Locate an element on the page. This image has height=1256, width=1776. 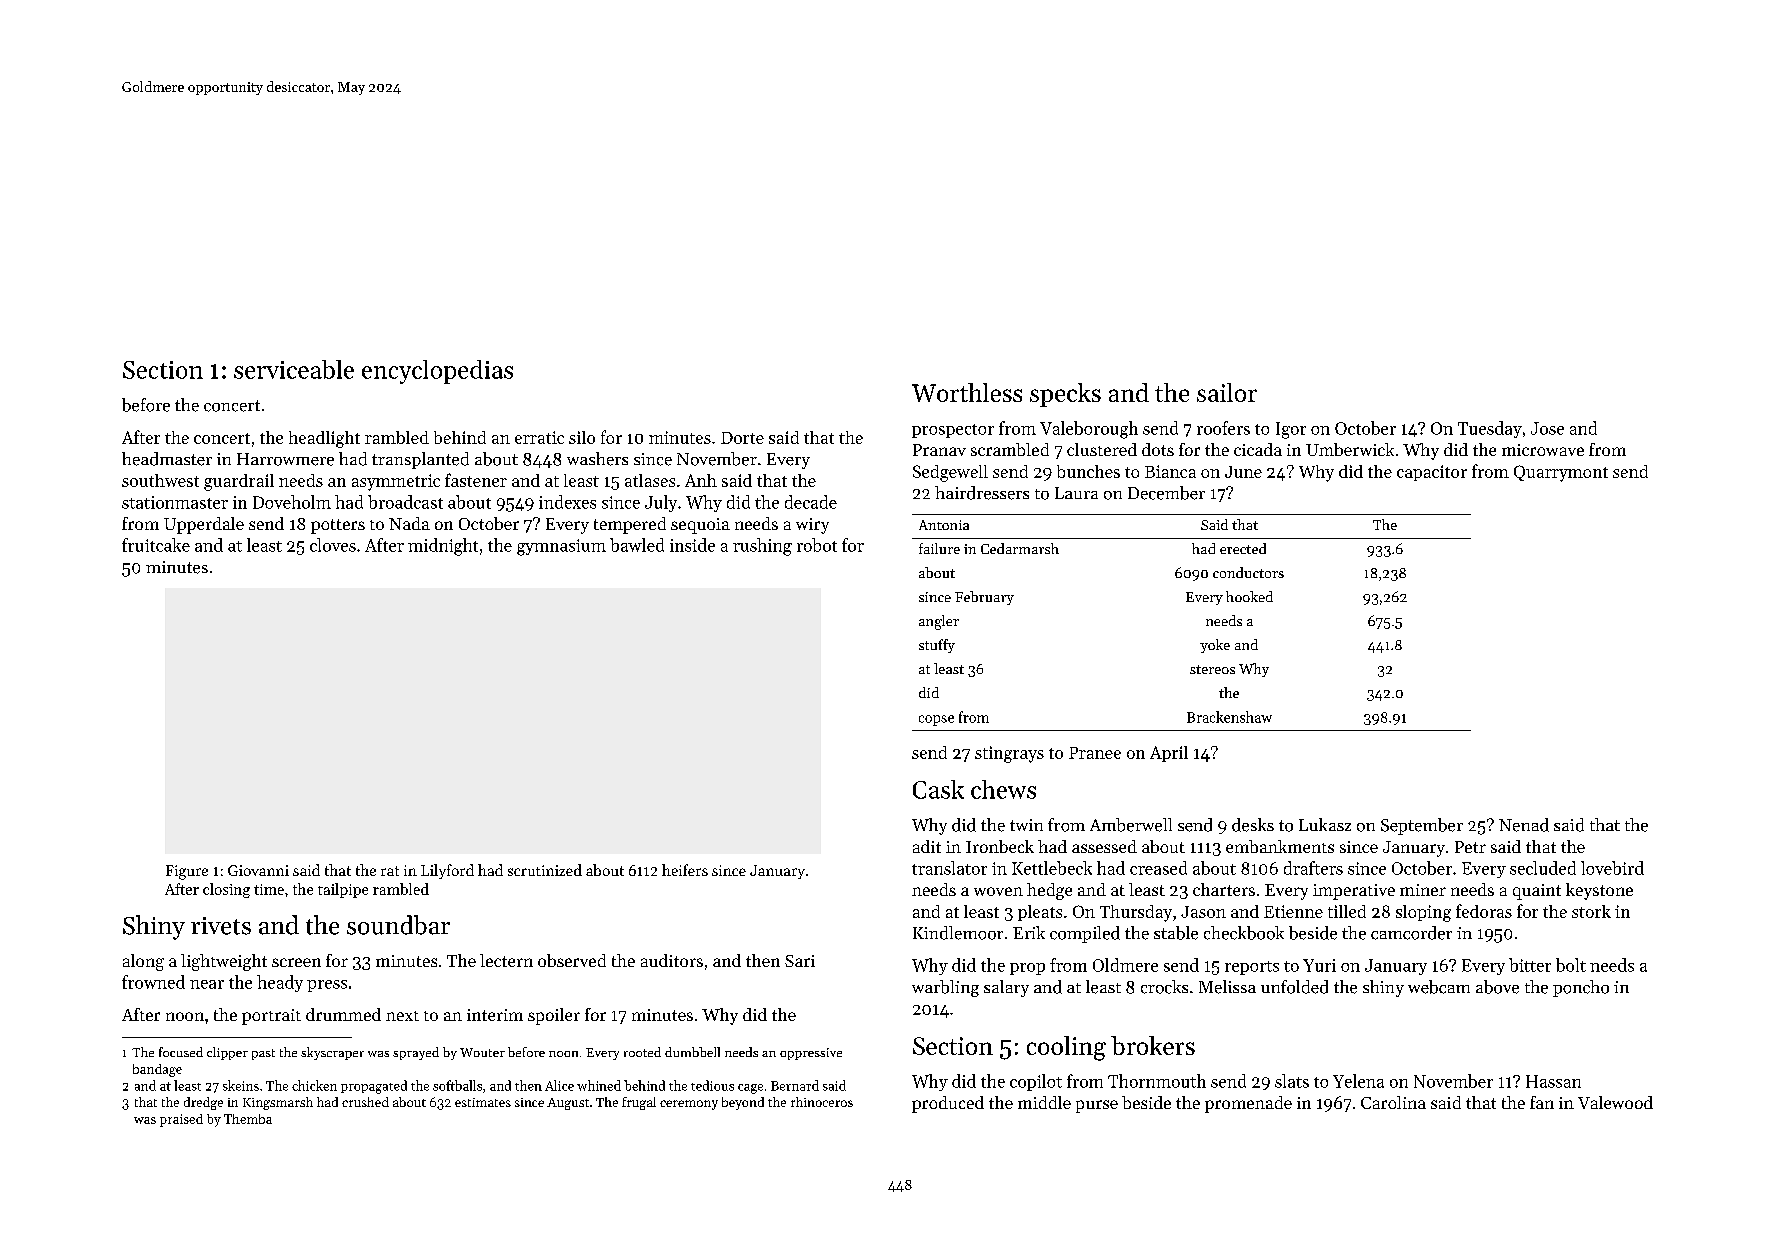
erratic is located at coordinates (539, 437).
